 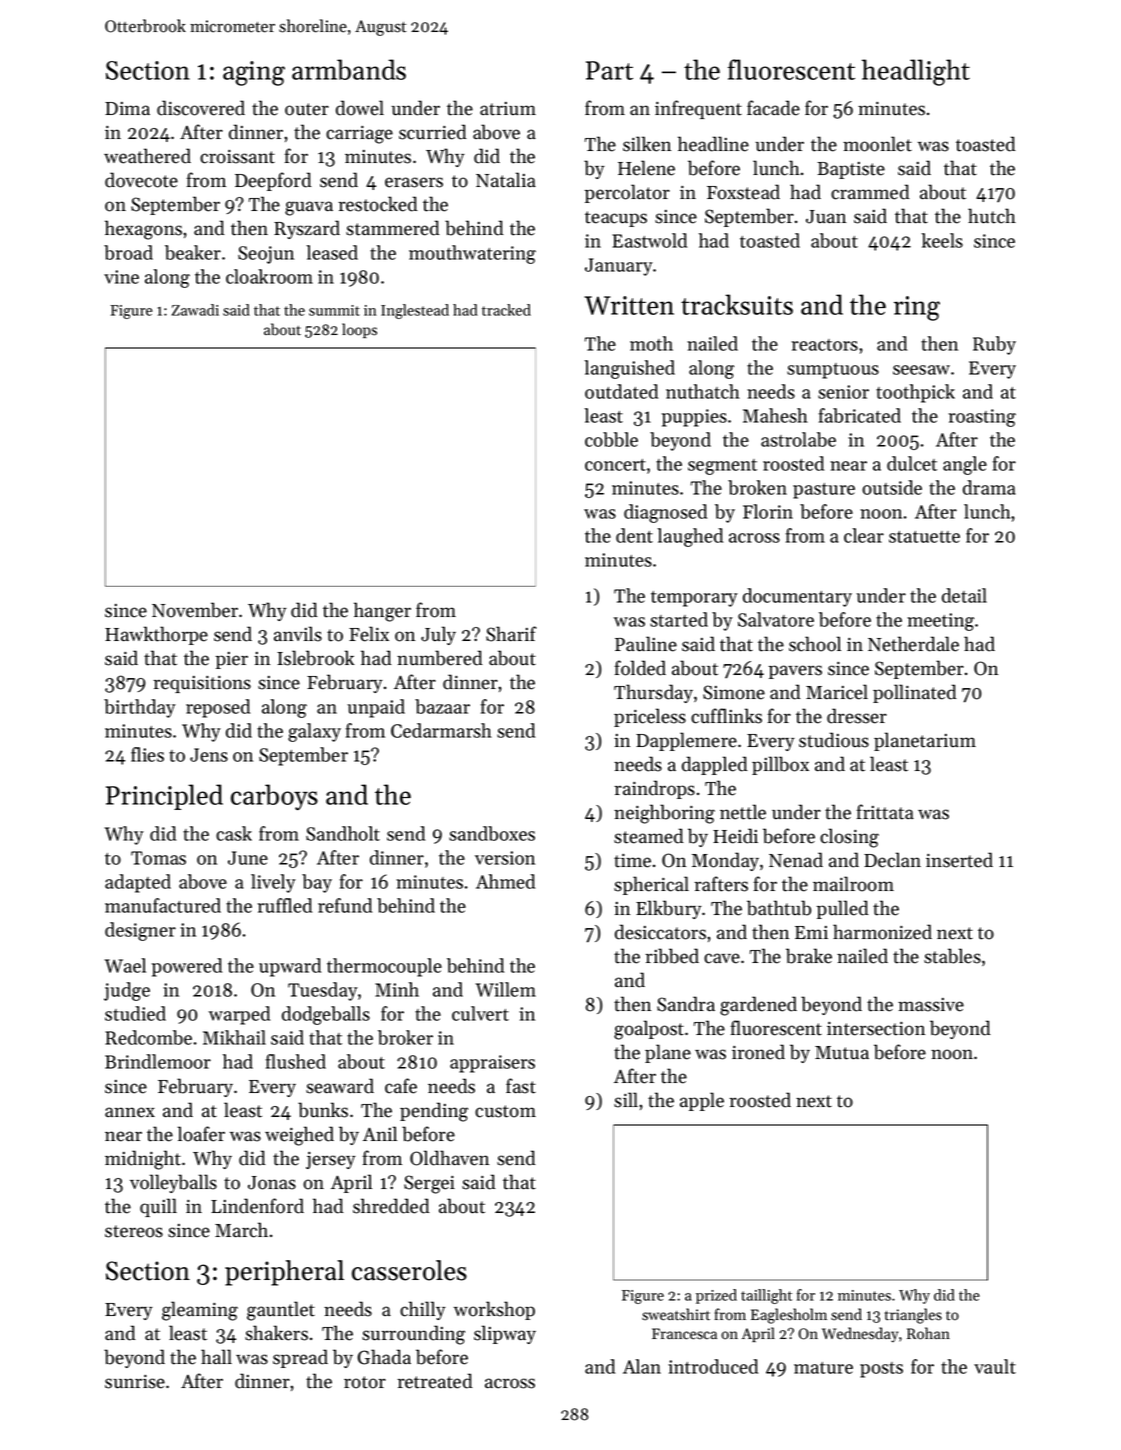 I want to click on gleaming, so click(x=200, y=1311).
